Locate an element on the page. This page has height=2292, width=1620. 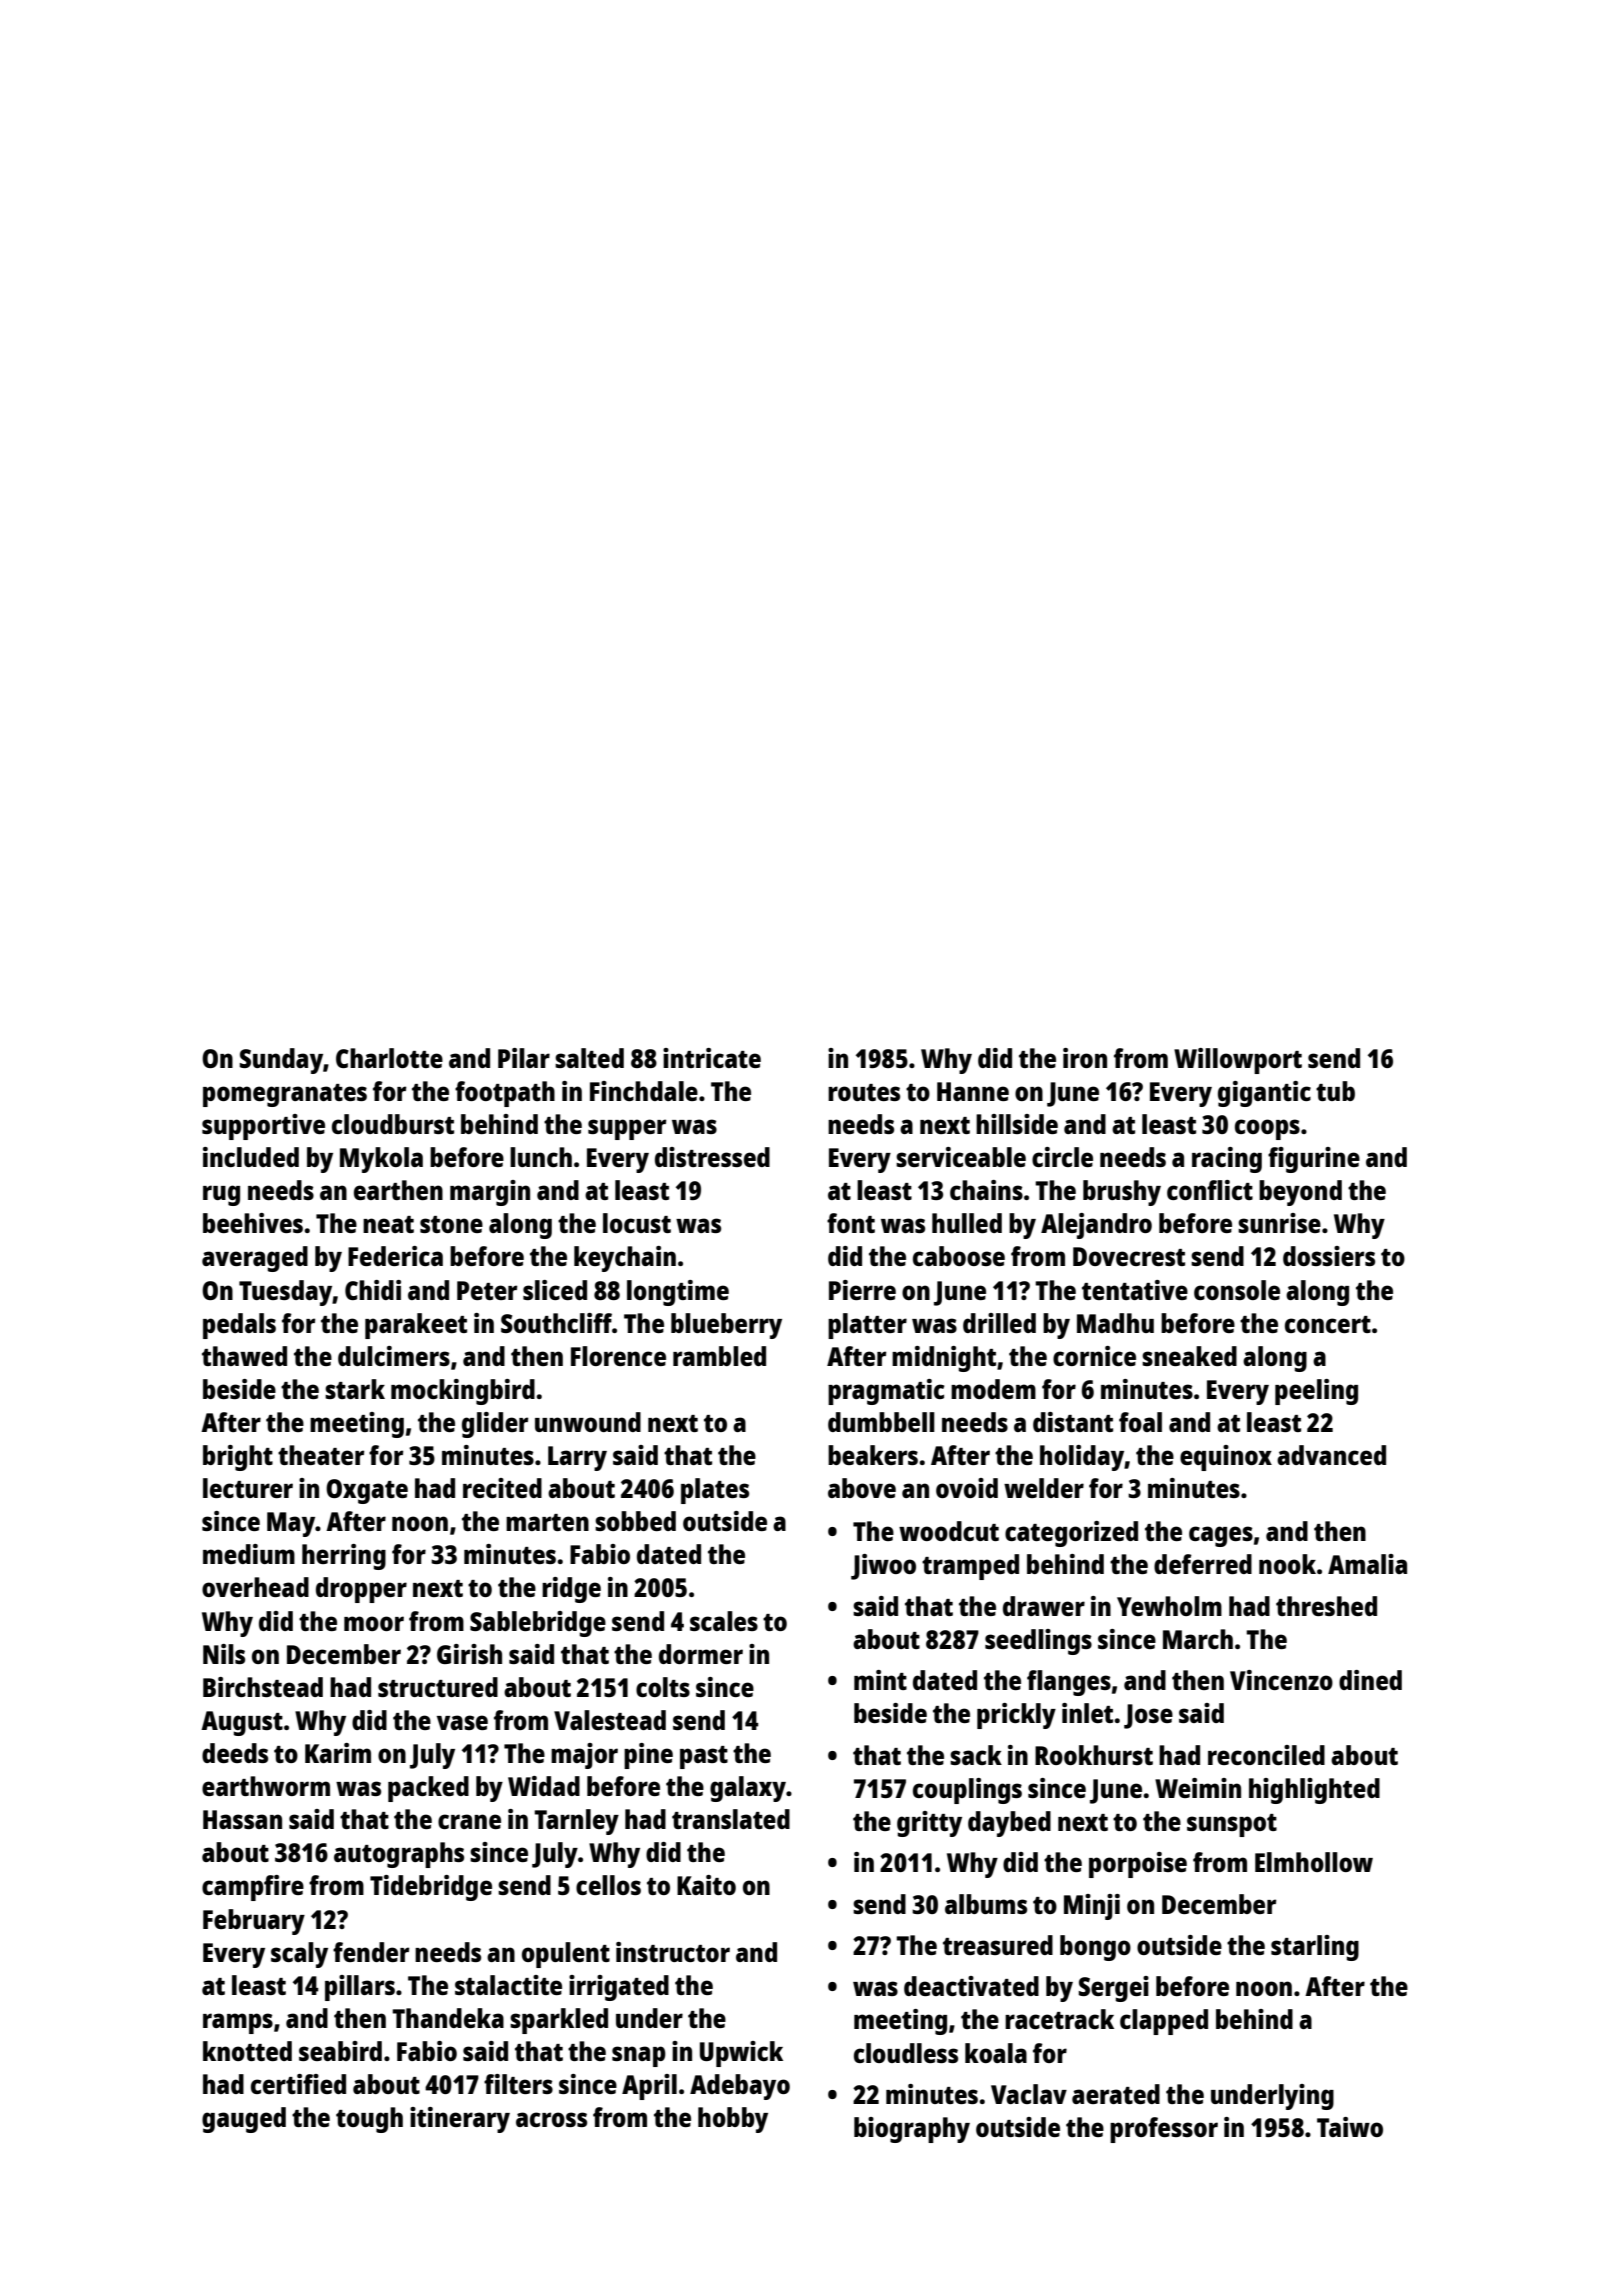
gritty is located at coordinates (929, 1824).
